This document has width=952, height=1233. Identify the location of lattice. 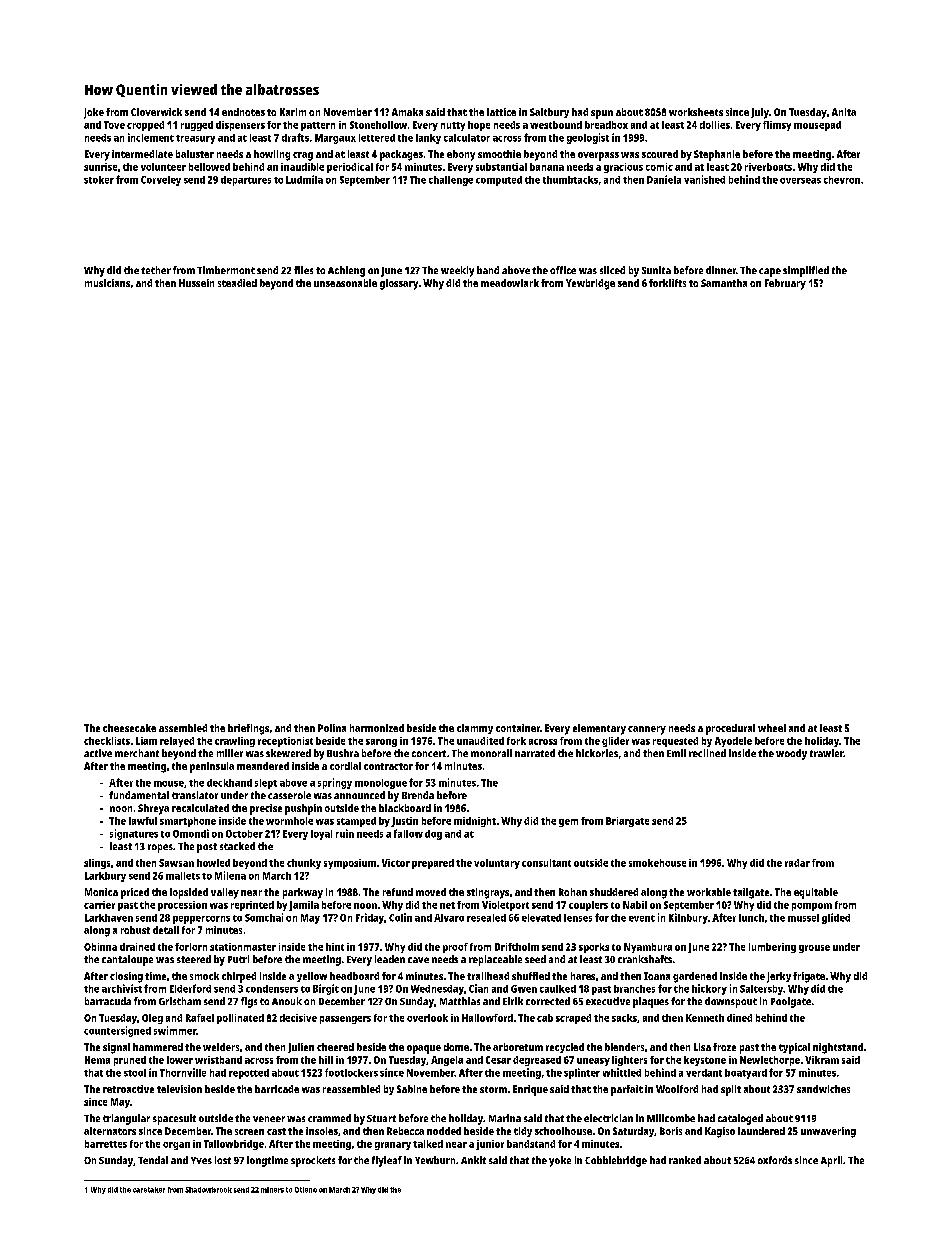
(501, 112).
